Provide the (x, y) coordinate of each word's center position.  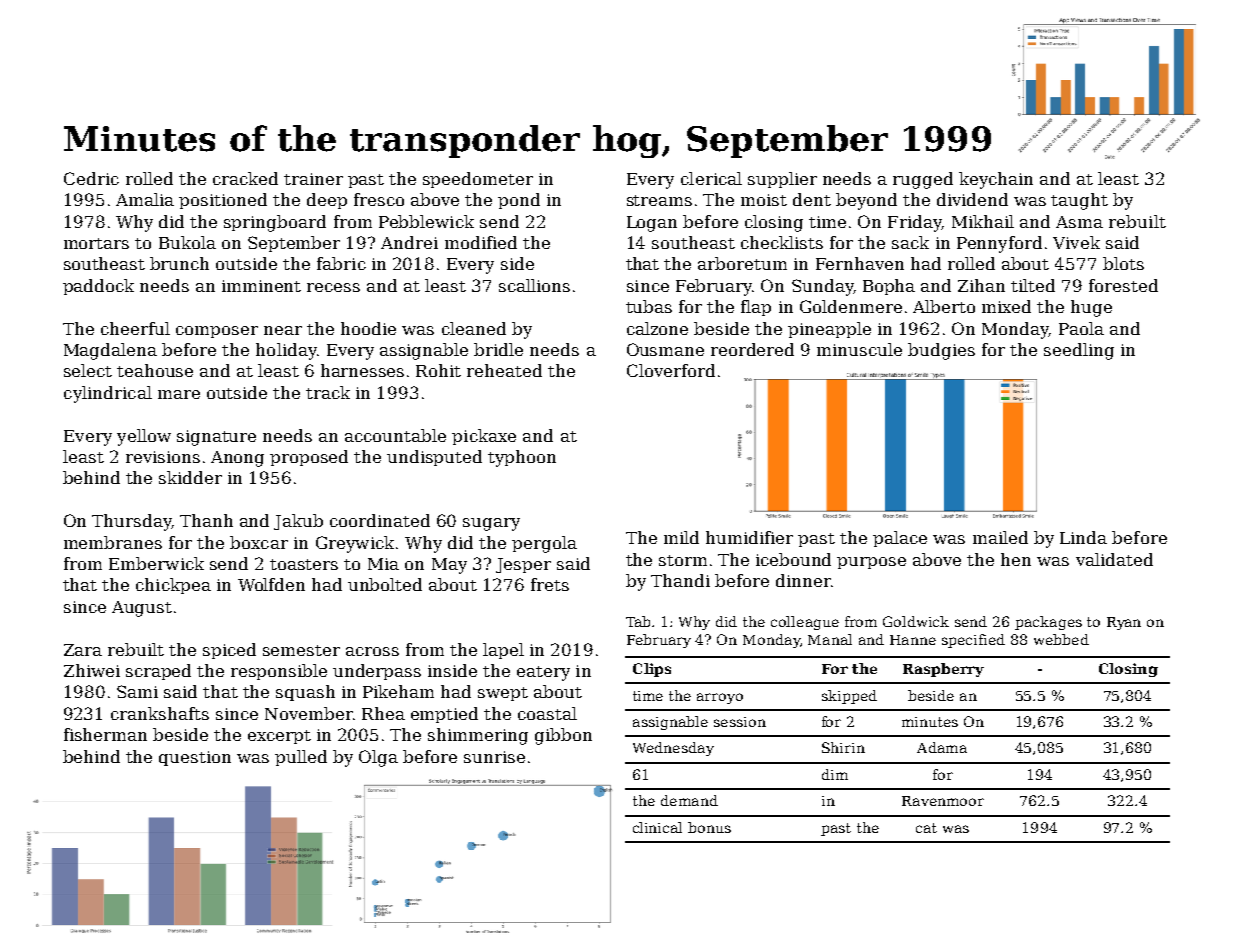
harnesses (362, 370)
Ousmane (665, 349)
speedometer (478, 180)
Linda (1083, 537)
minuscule (859, 349)
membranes (113, 542)
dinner (803, 580)
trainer (313, 179)
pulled (301, 758)
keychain (996, 180)
